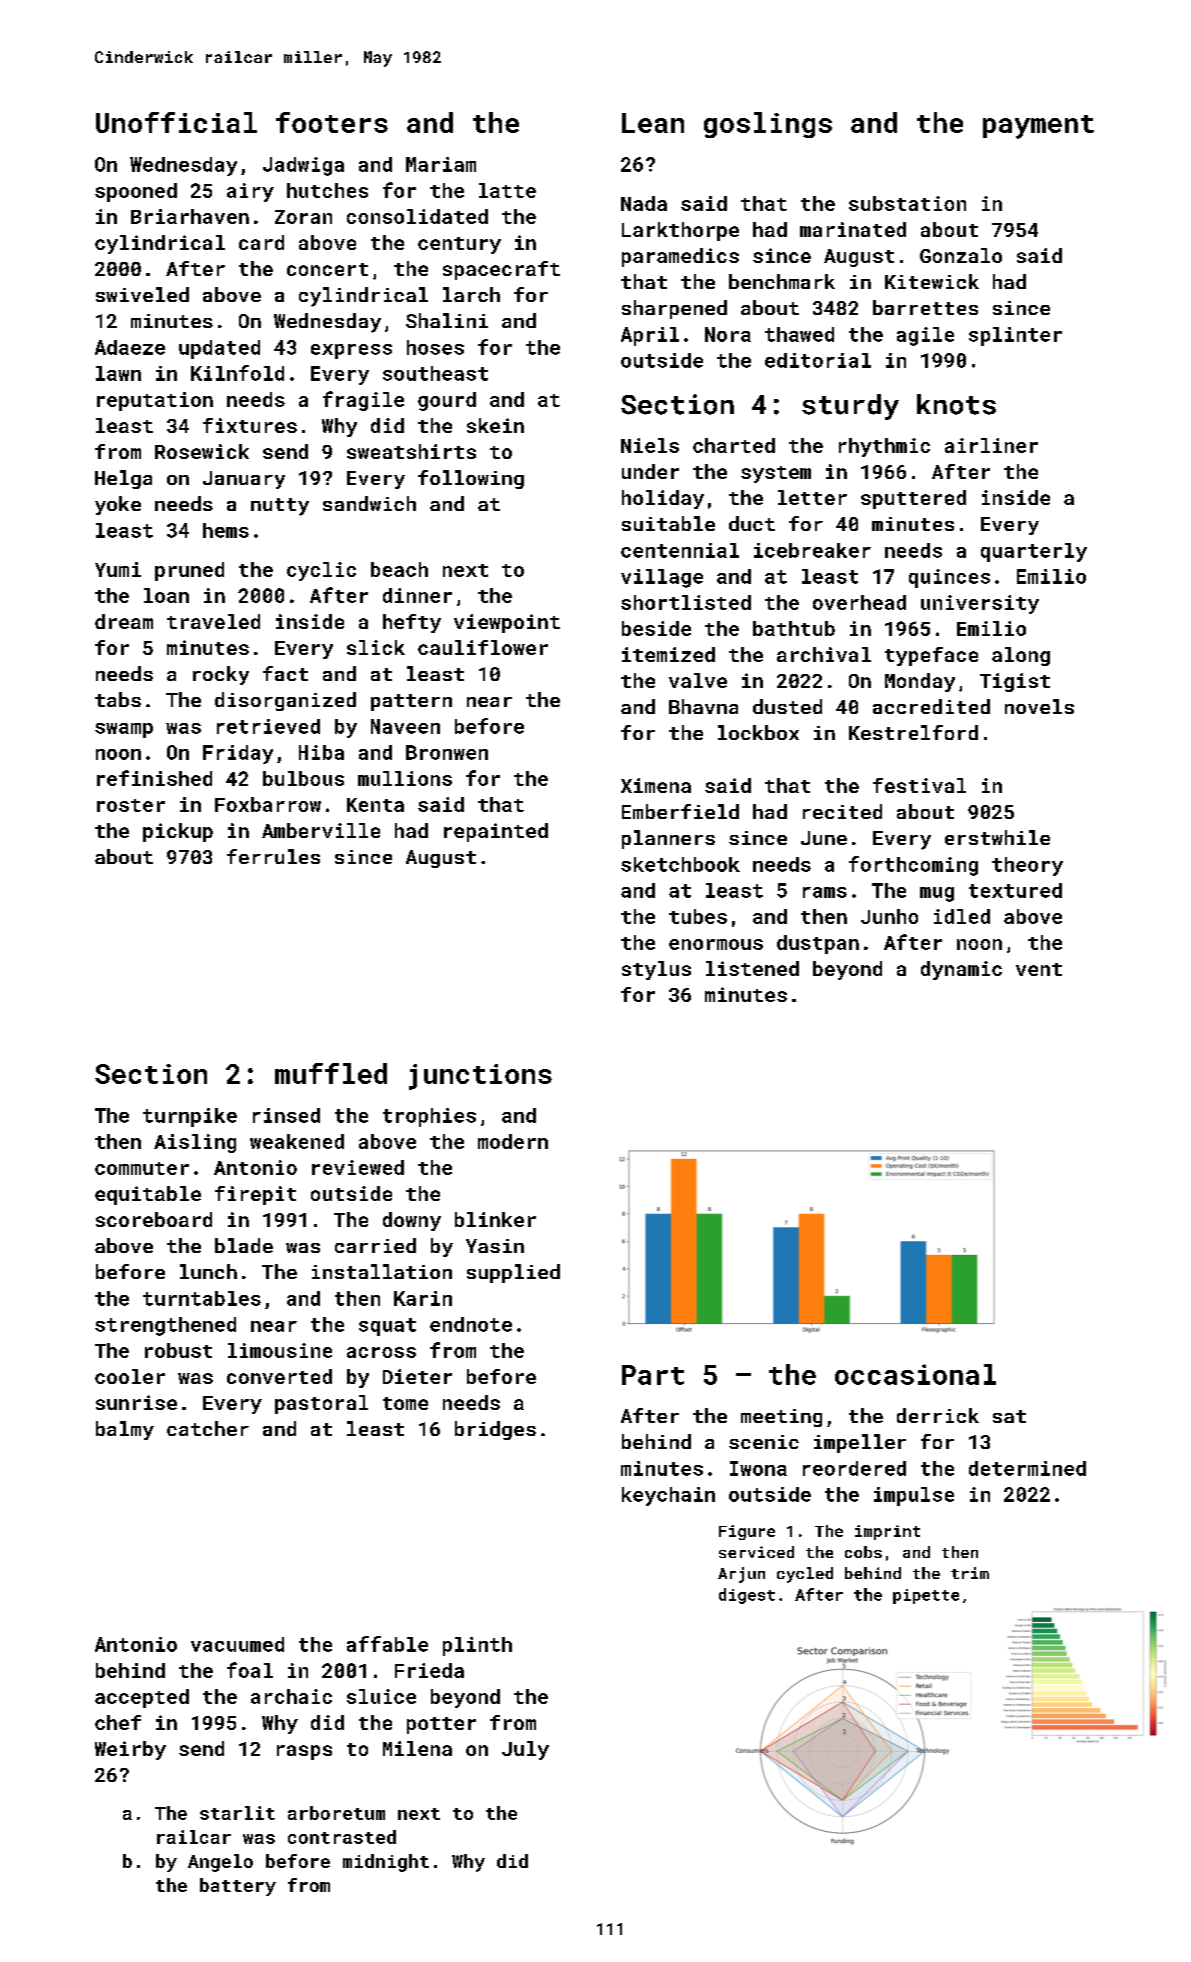  I want to click on yoke, so click(118, 505).
